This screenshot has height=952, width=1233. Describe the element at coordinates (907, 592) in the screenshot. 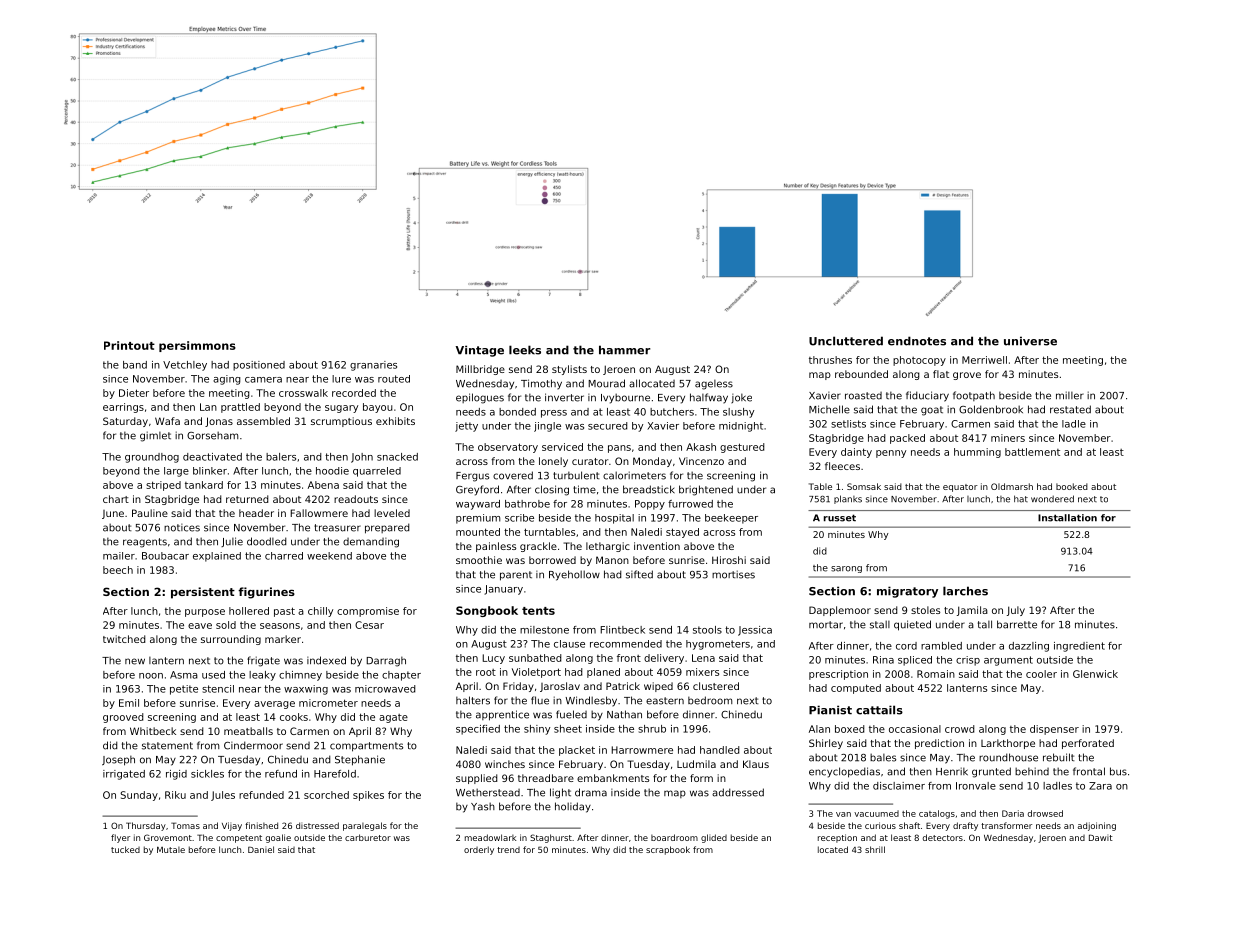

I see `migratory` at that location.
